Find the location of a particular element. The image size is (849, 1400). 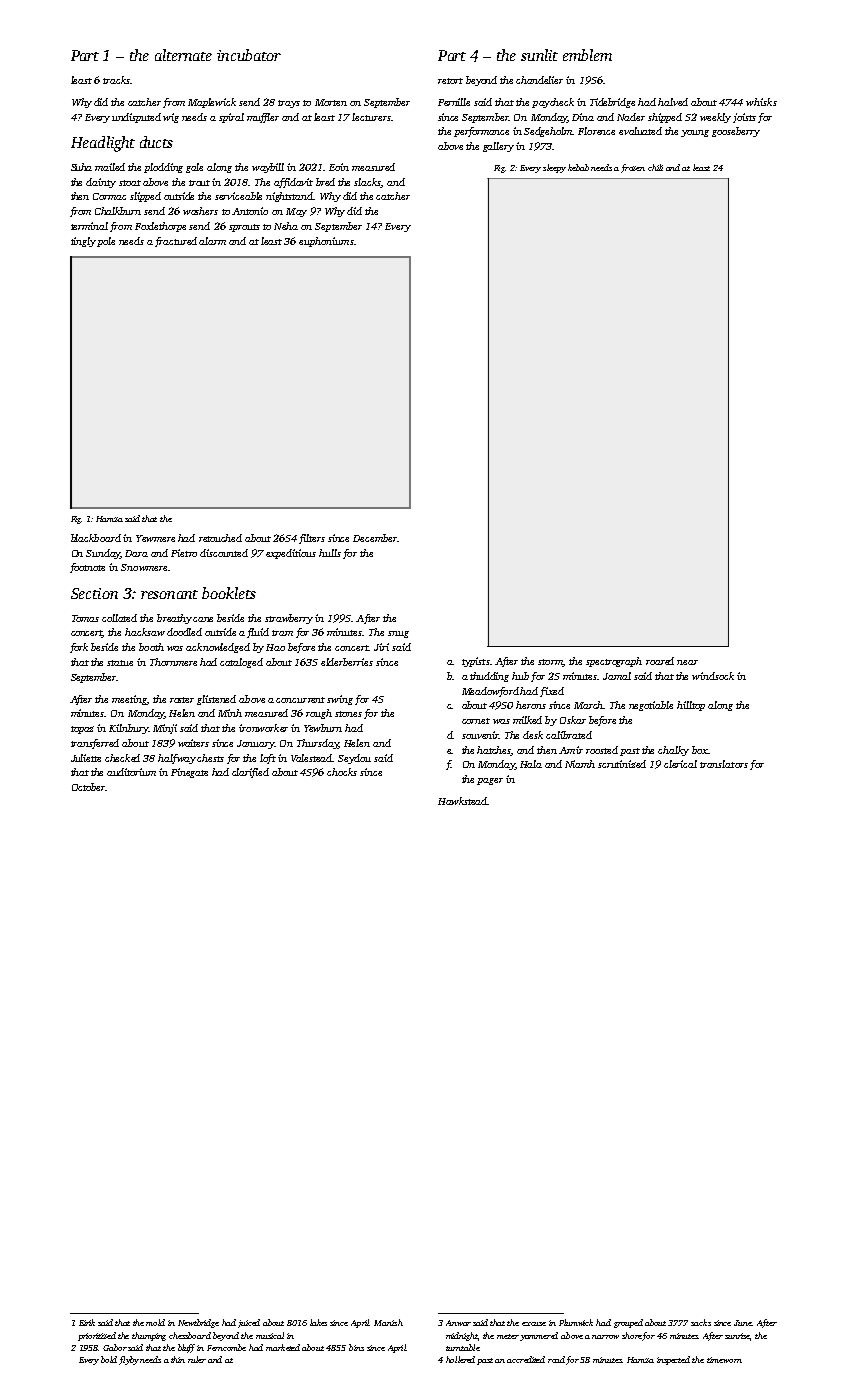

pole is located at coordinates (106, 242).
